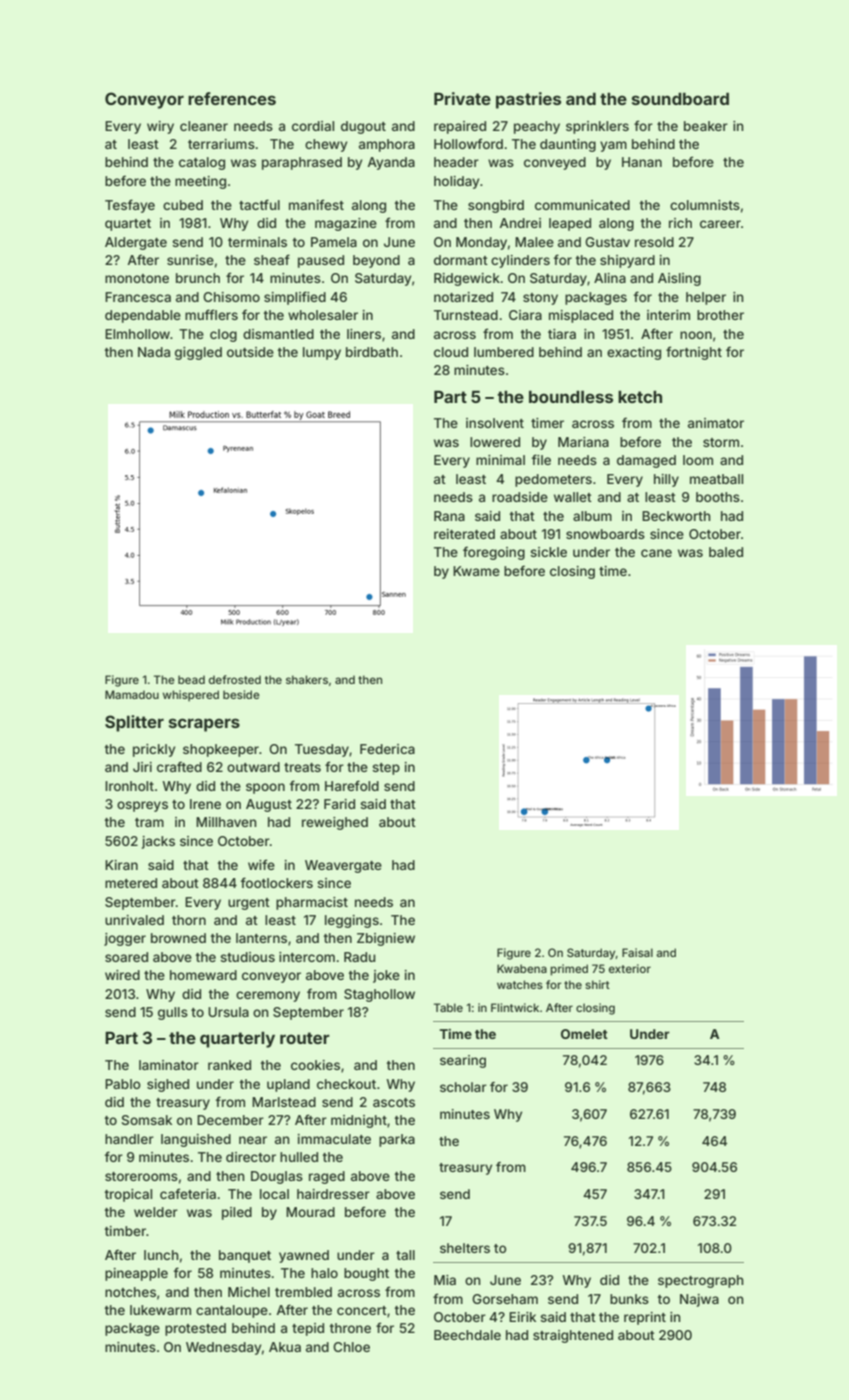  I want to click on pastries, so click(528, 100).
